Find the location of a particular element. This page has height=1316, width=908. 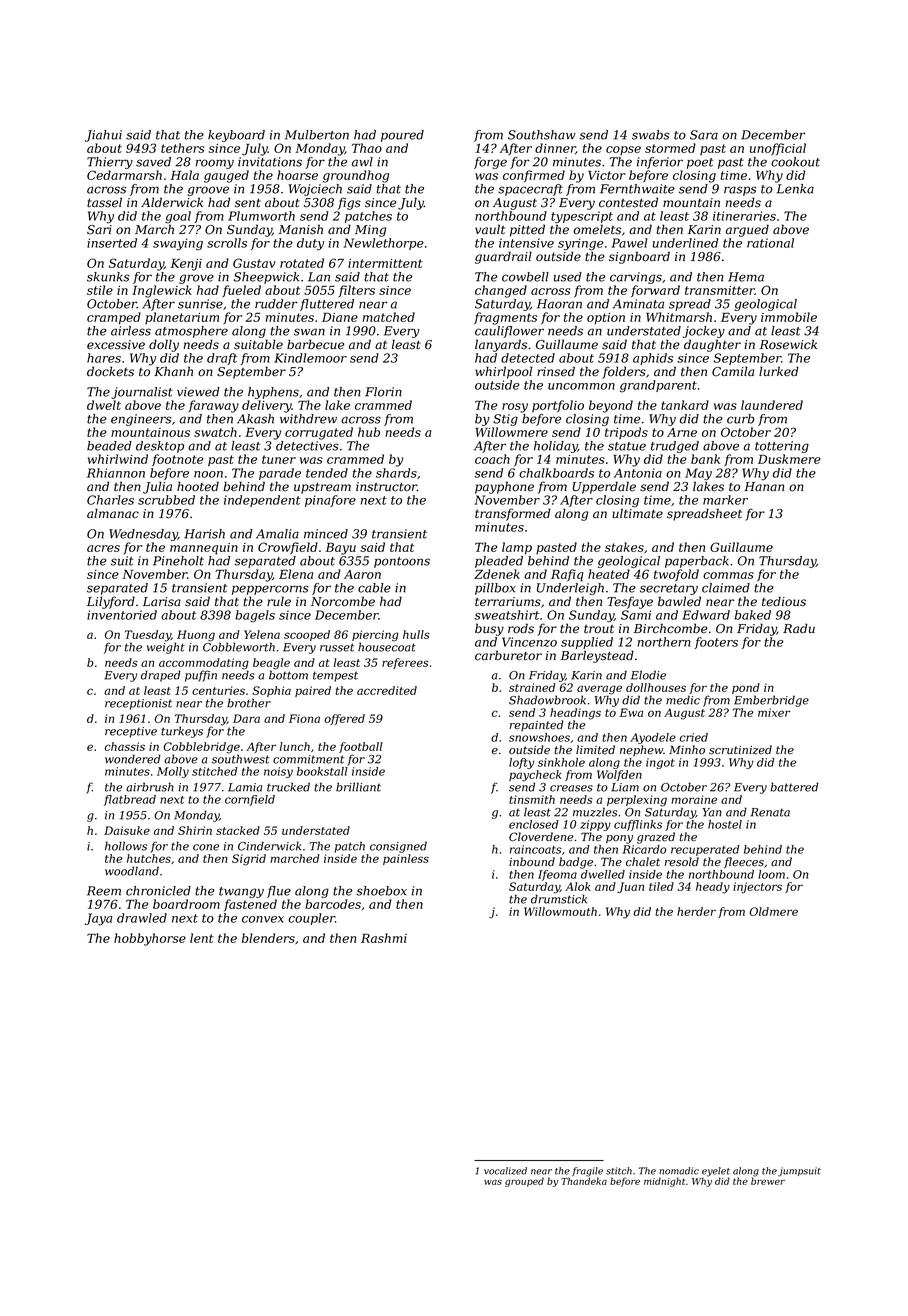

acres is located at coordinates (103, 548).
